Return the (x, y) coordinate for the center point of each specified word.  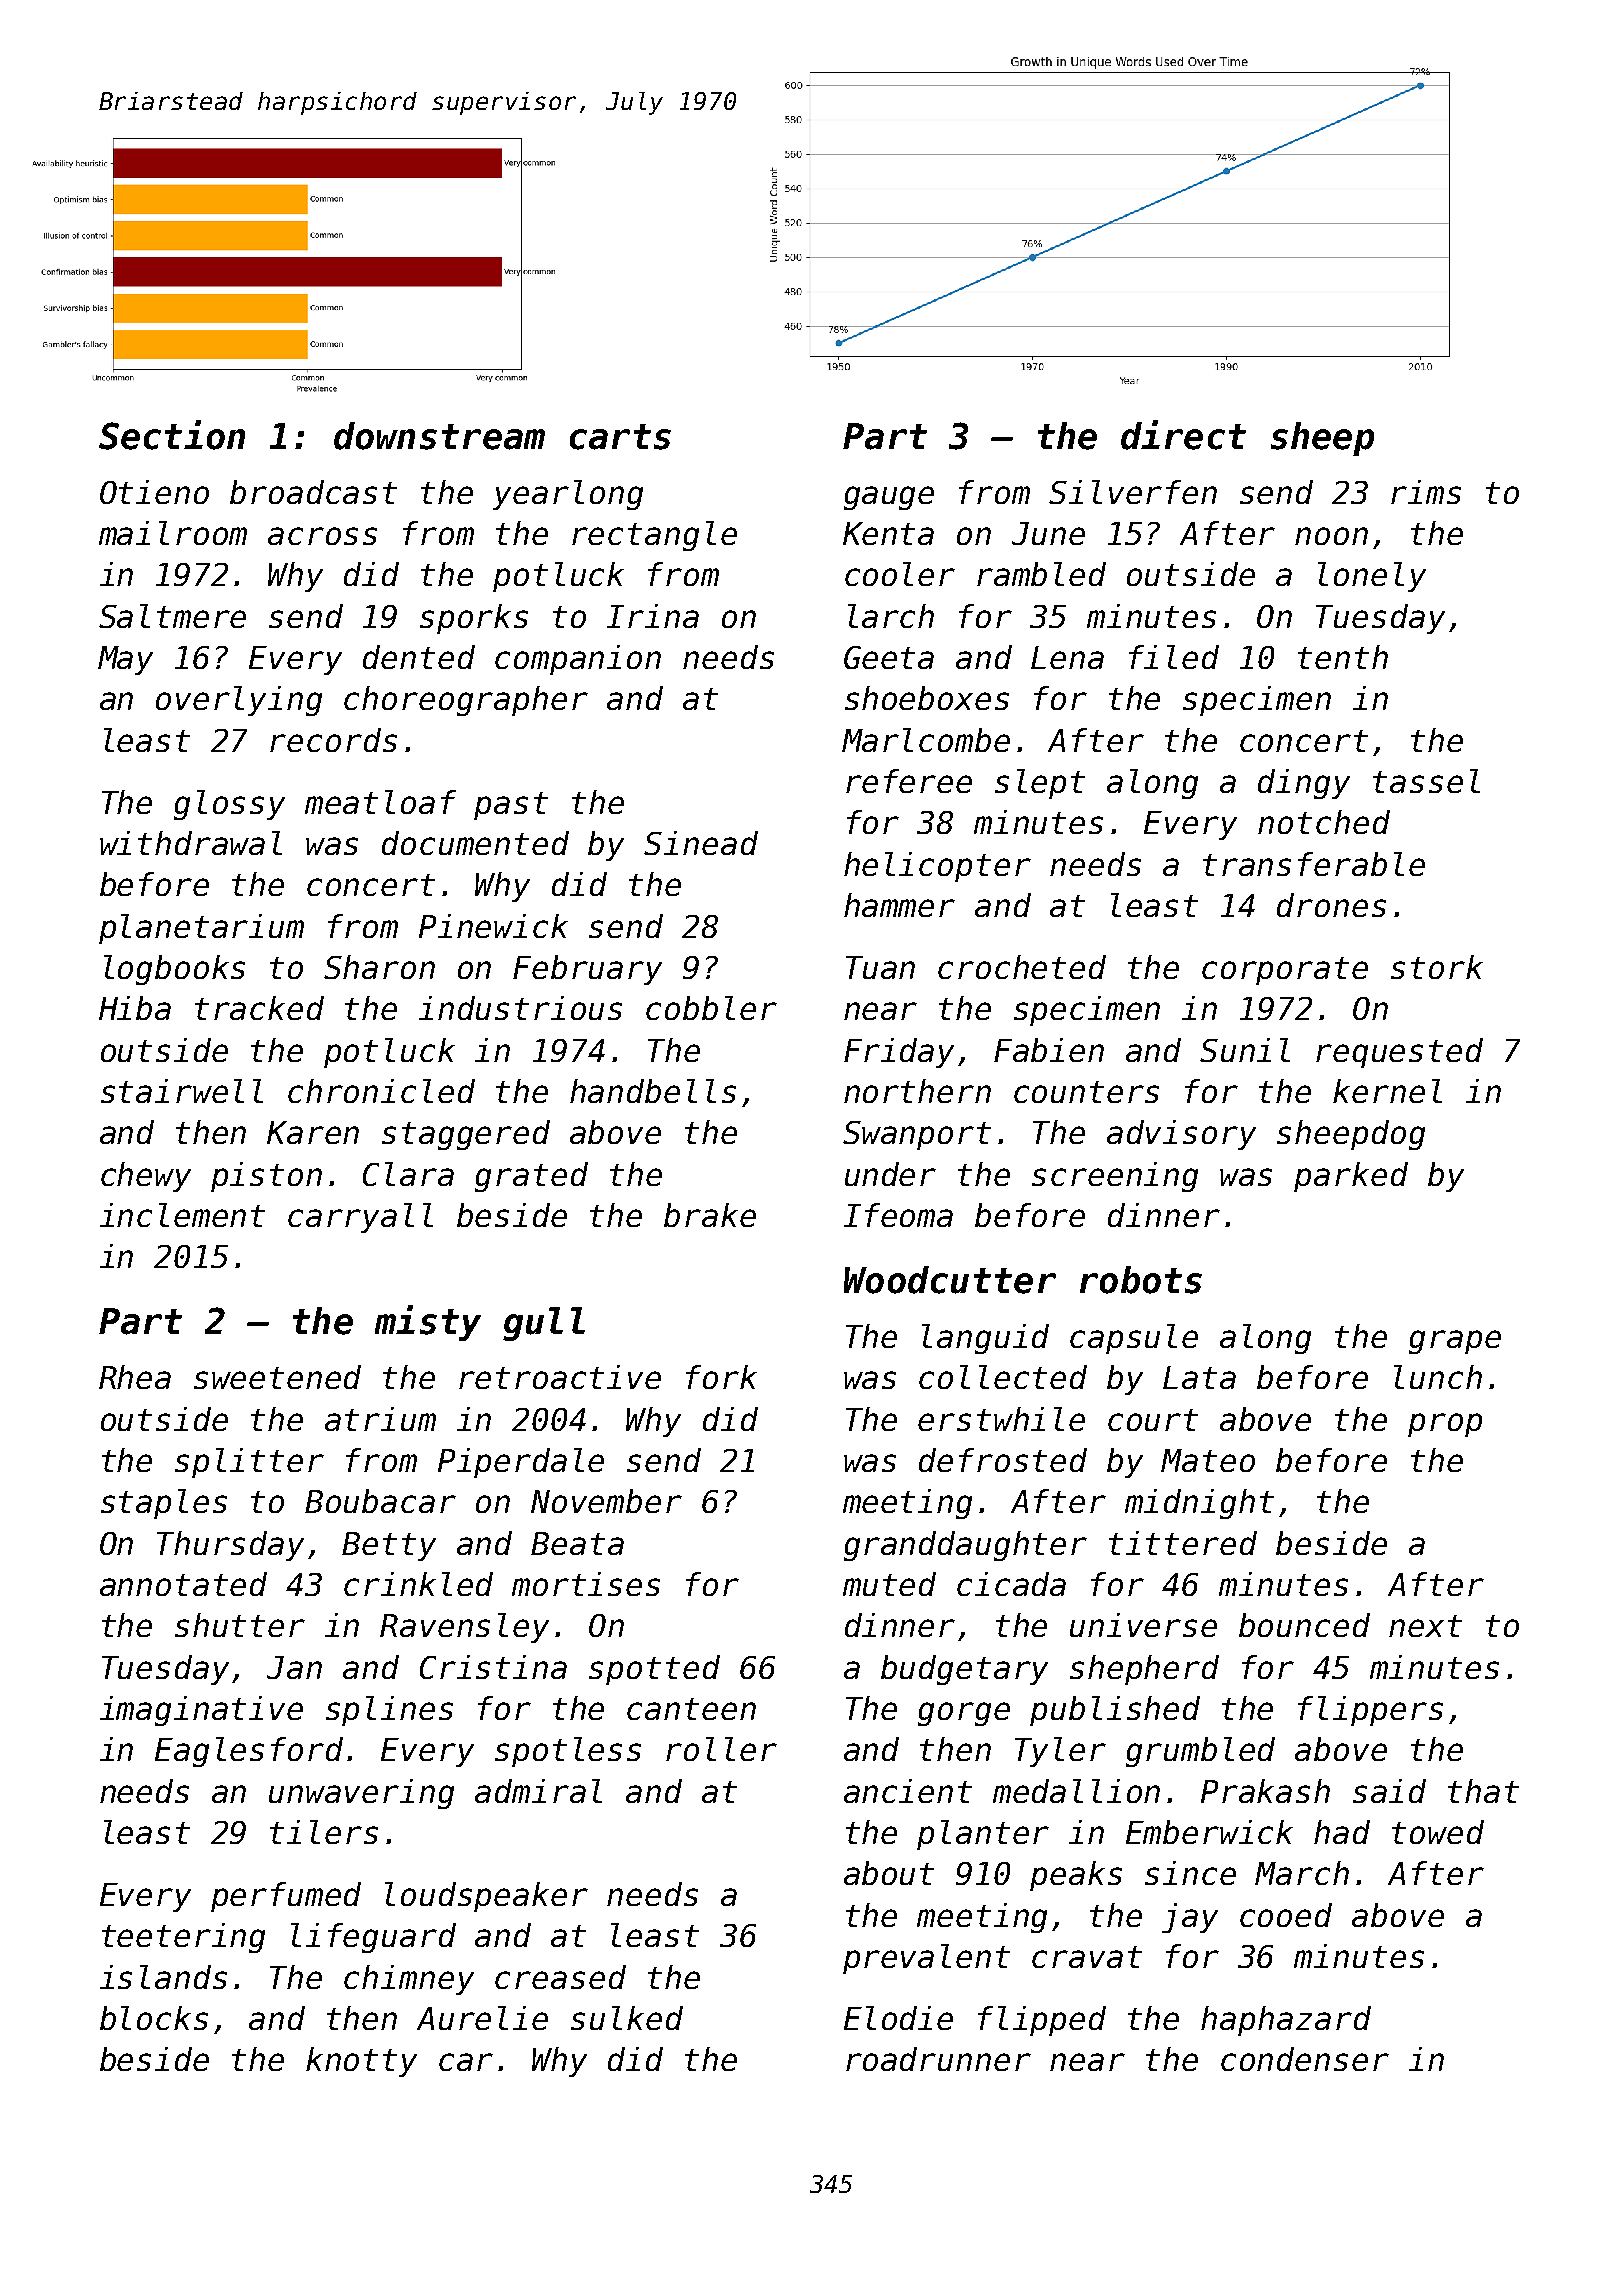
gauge (889, 498)
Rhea (135, 1377)
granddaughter (965, 1546)
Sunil (1245, 1050)
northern (917, 1091)
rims (1426, 492)
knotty (361, 2062)
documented (475, 843)
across (322, 536)
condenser (1305, 2059)
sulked (627, 2018)
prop (1445, 1425)
